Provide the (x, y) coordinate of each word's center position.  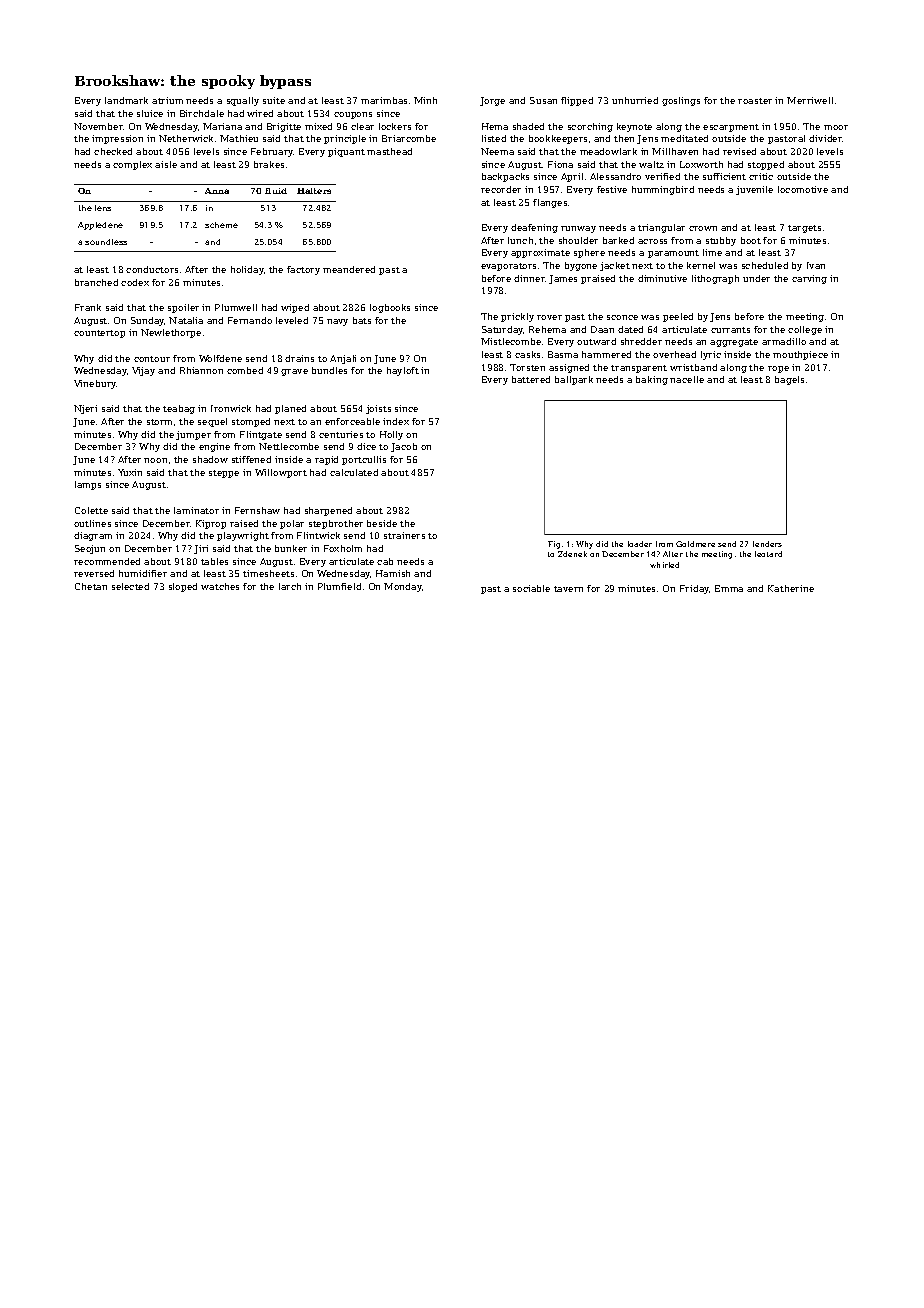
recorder (501, 189)
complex (132, 165)
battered (531, 379)
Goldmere (695, 544)
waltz (651, 164)
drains (299, 358)
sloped (183, 587)
